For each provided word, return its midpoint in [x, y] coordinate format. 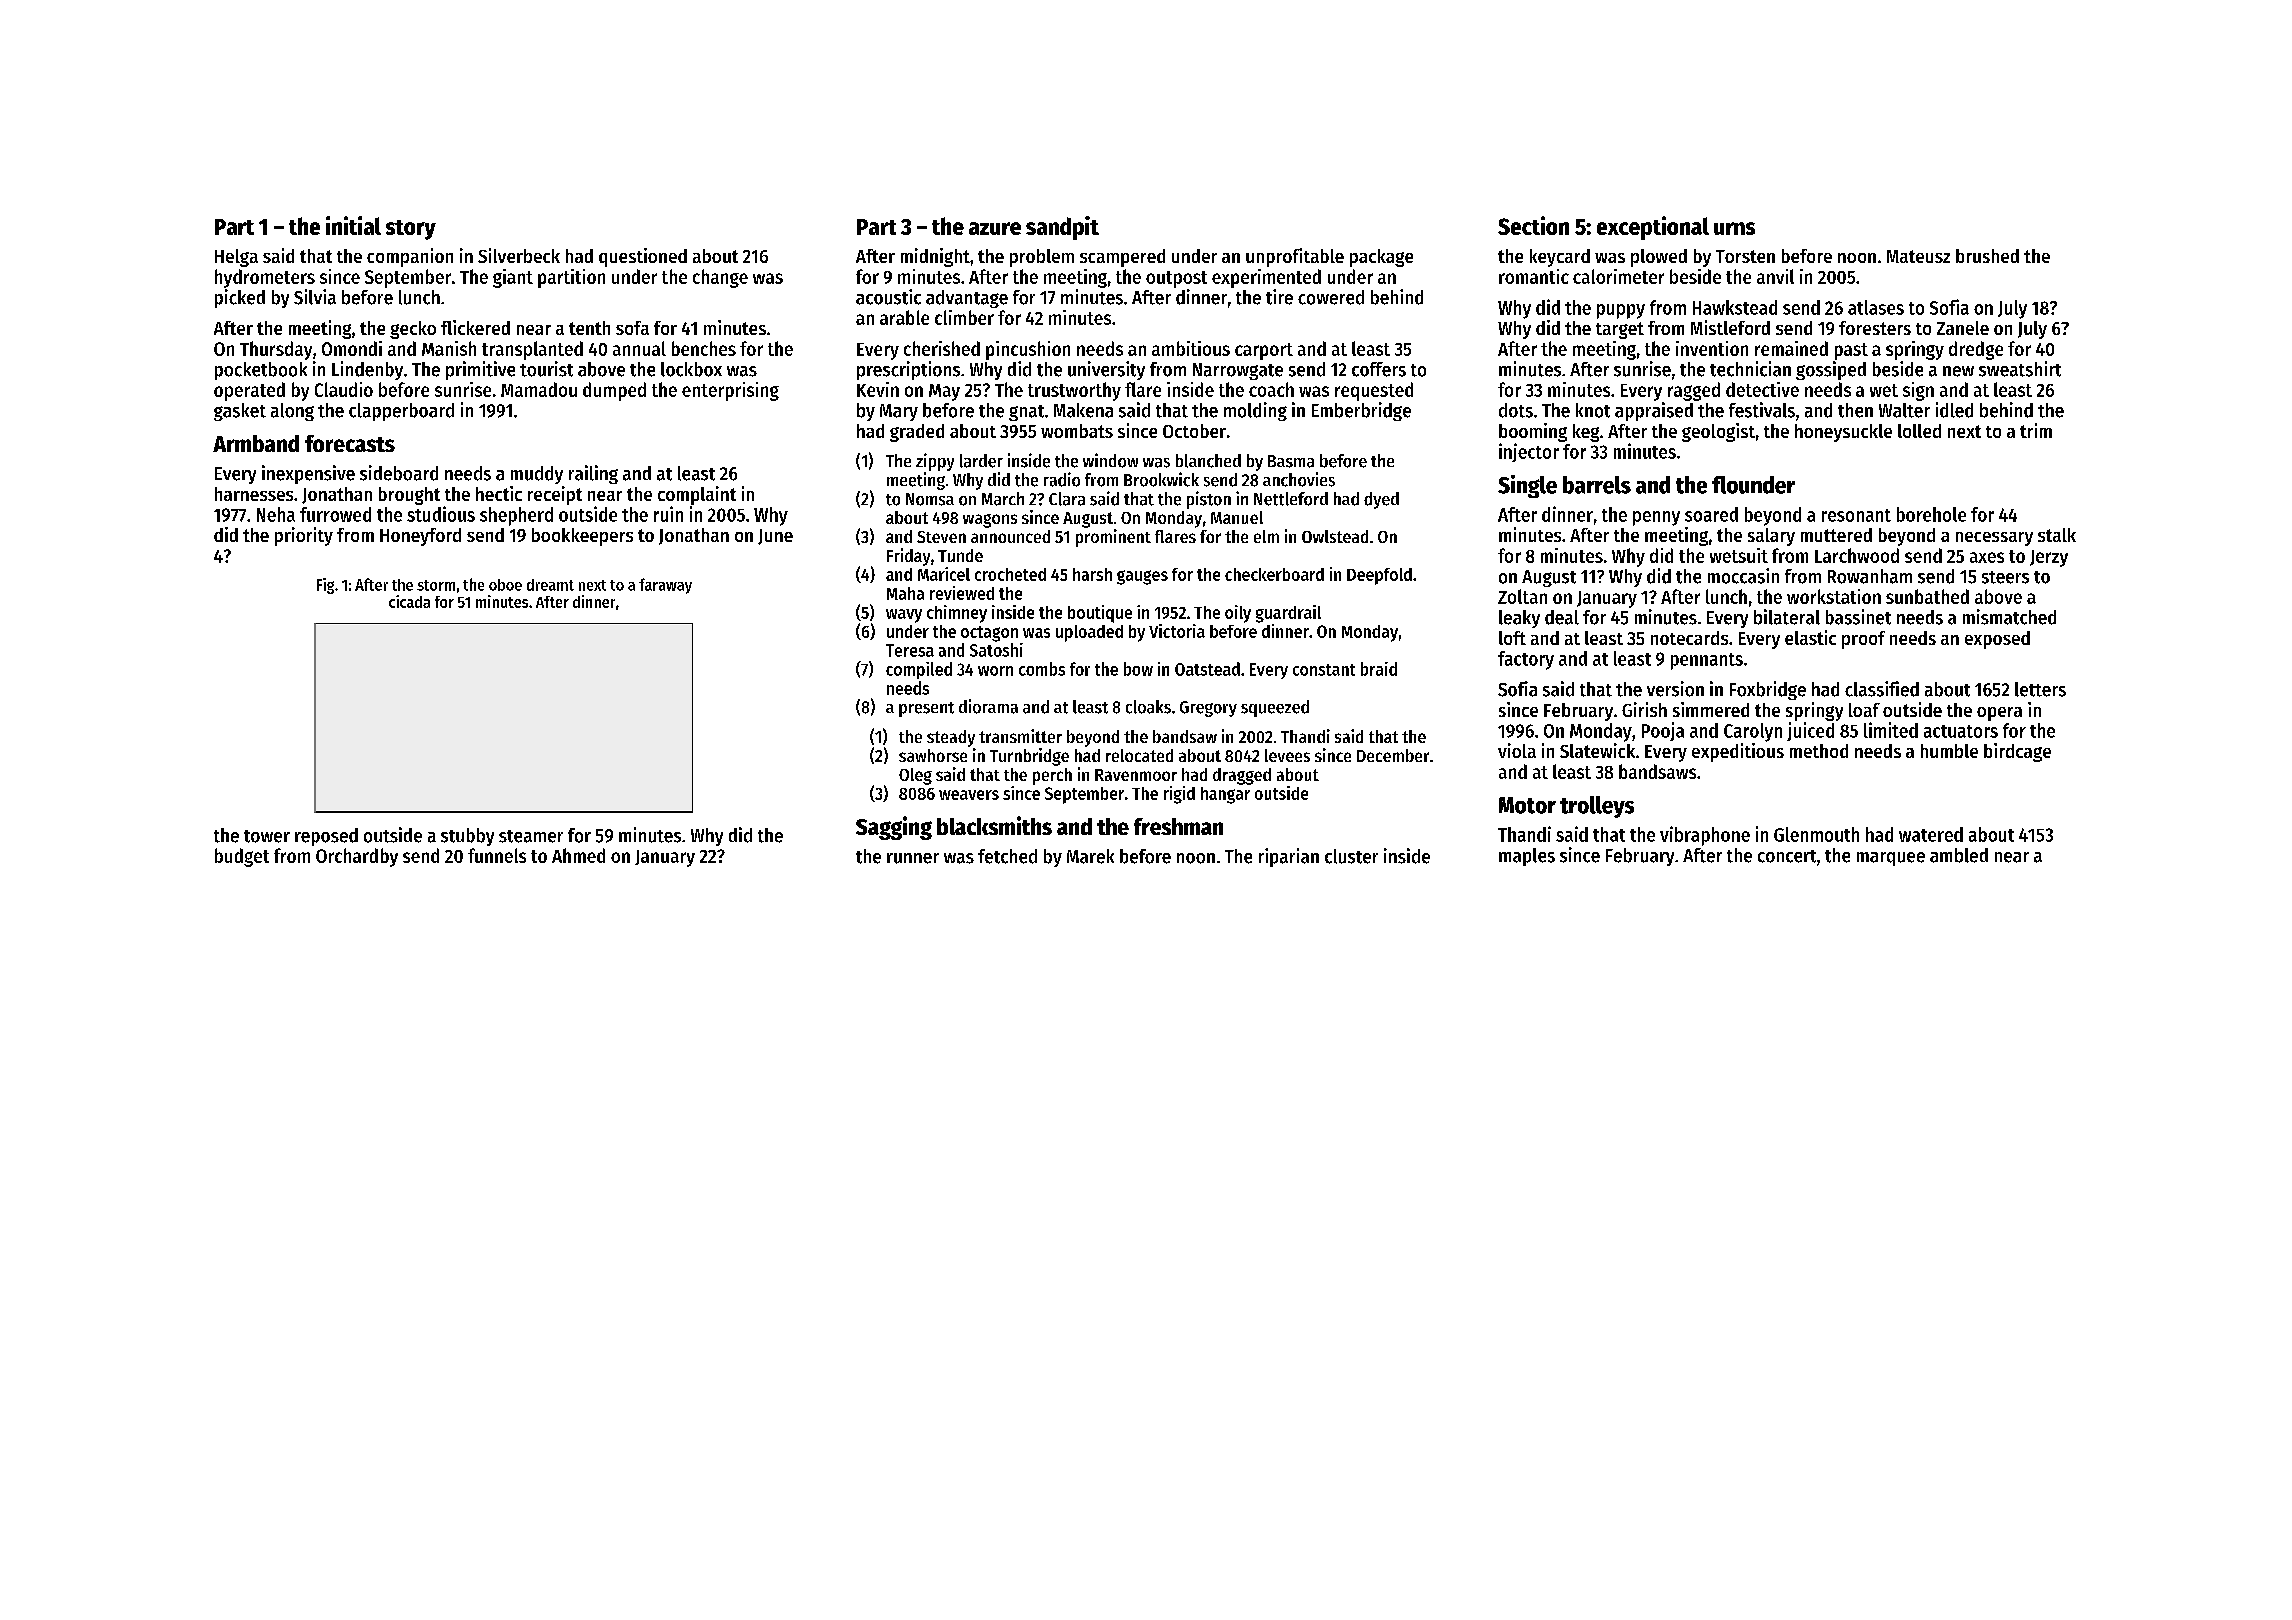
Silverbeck [519, 255]
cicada [409, 601]
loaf [1864, 710]
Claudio [344, 389]
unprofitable [1295, 257]
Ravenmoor [1136, 775]
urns [1734, 228]
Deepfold [1379, 576]
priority [304, 536]
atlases [1876, 307]
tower [267, 836]
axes [1987, 557]
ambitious [1191, 348]
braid [1379, 669]
